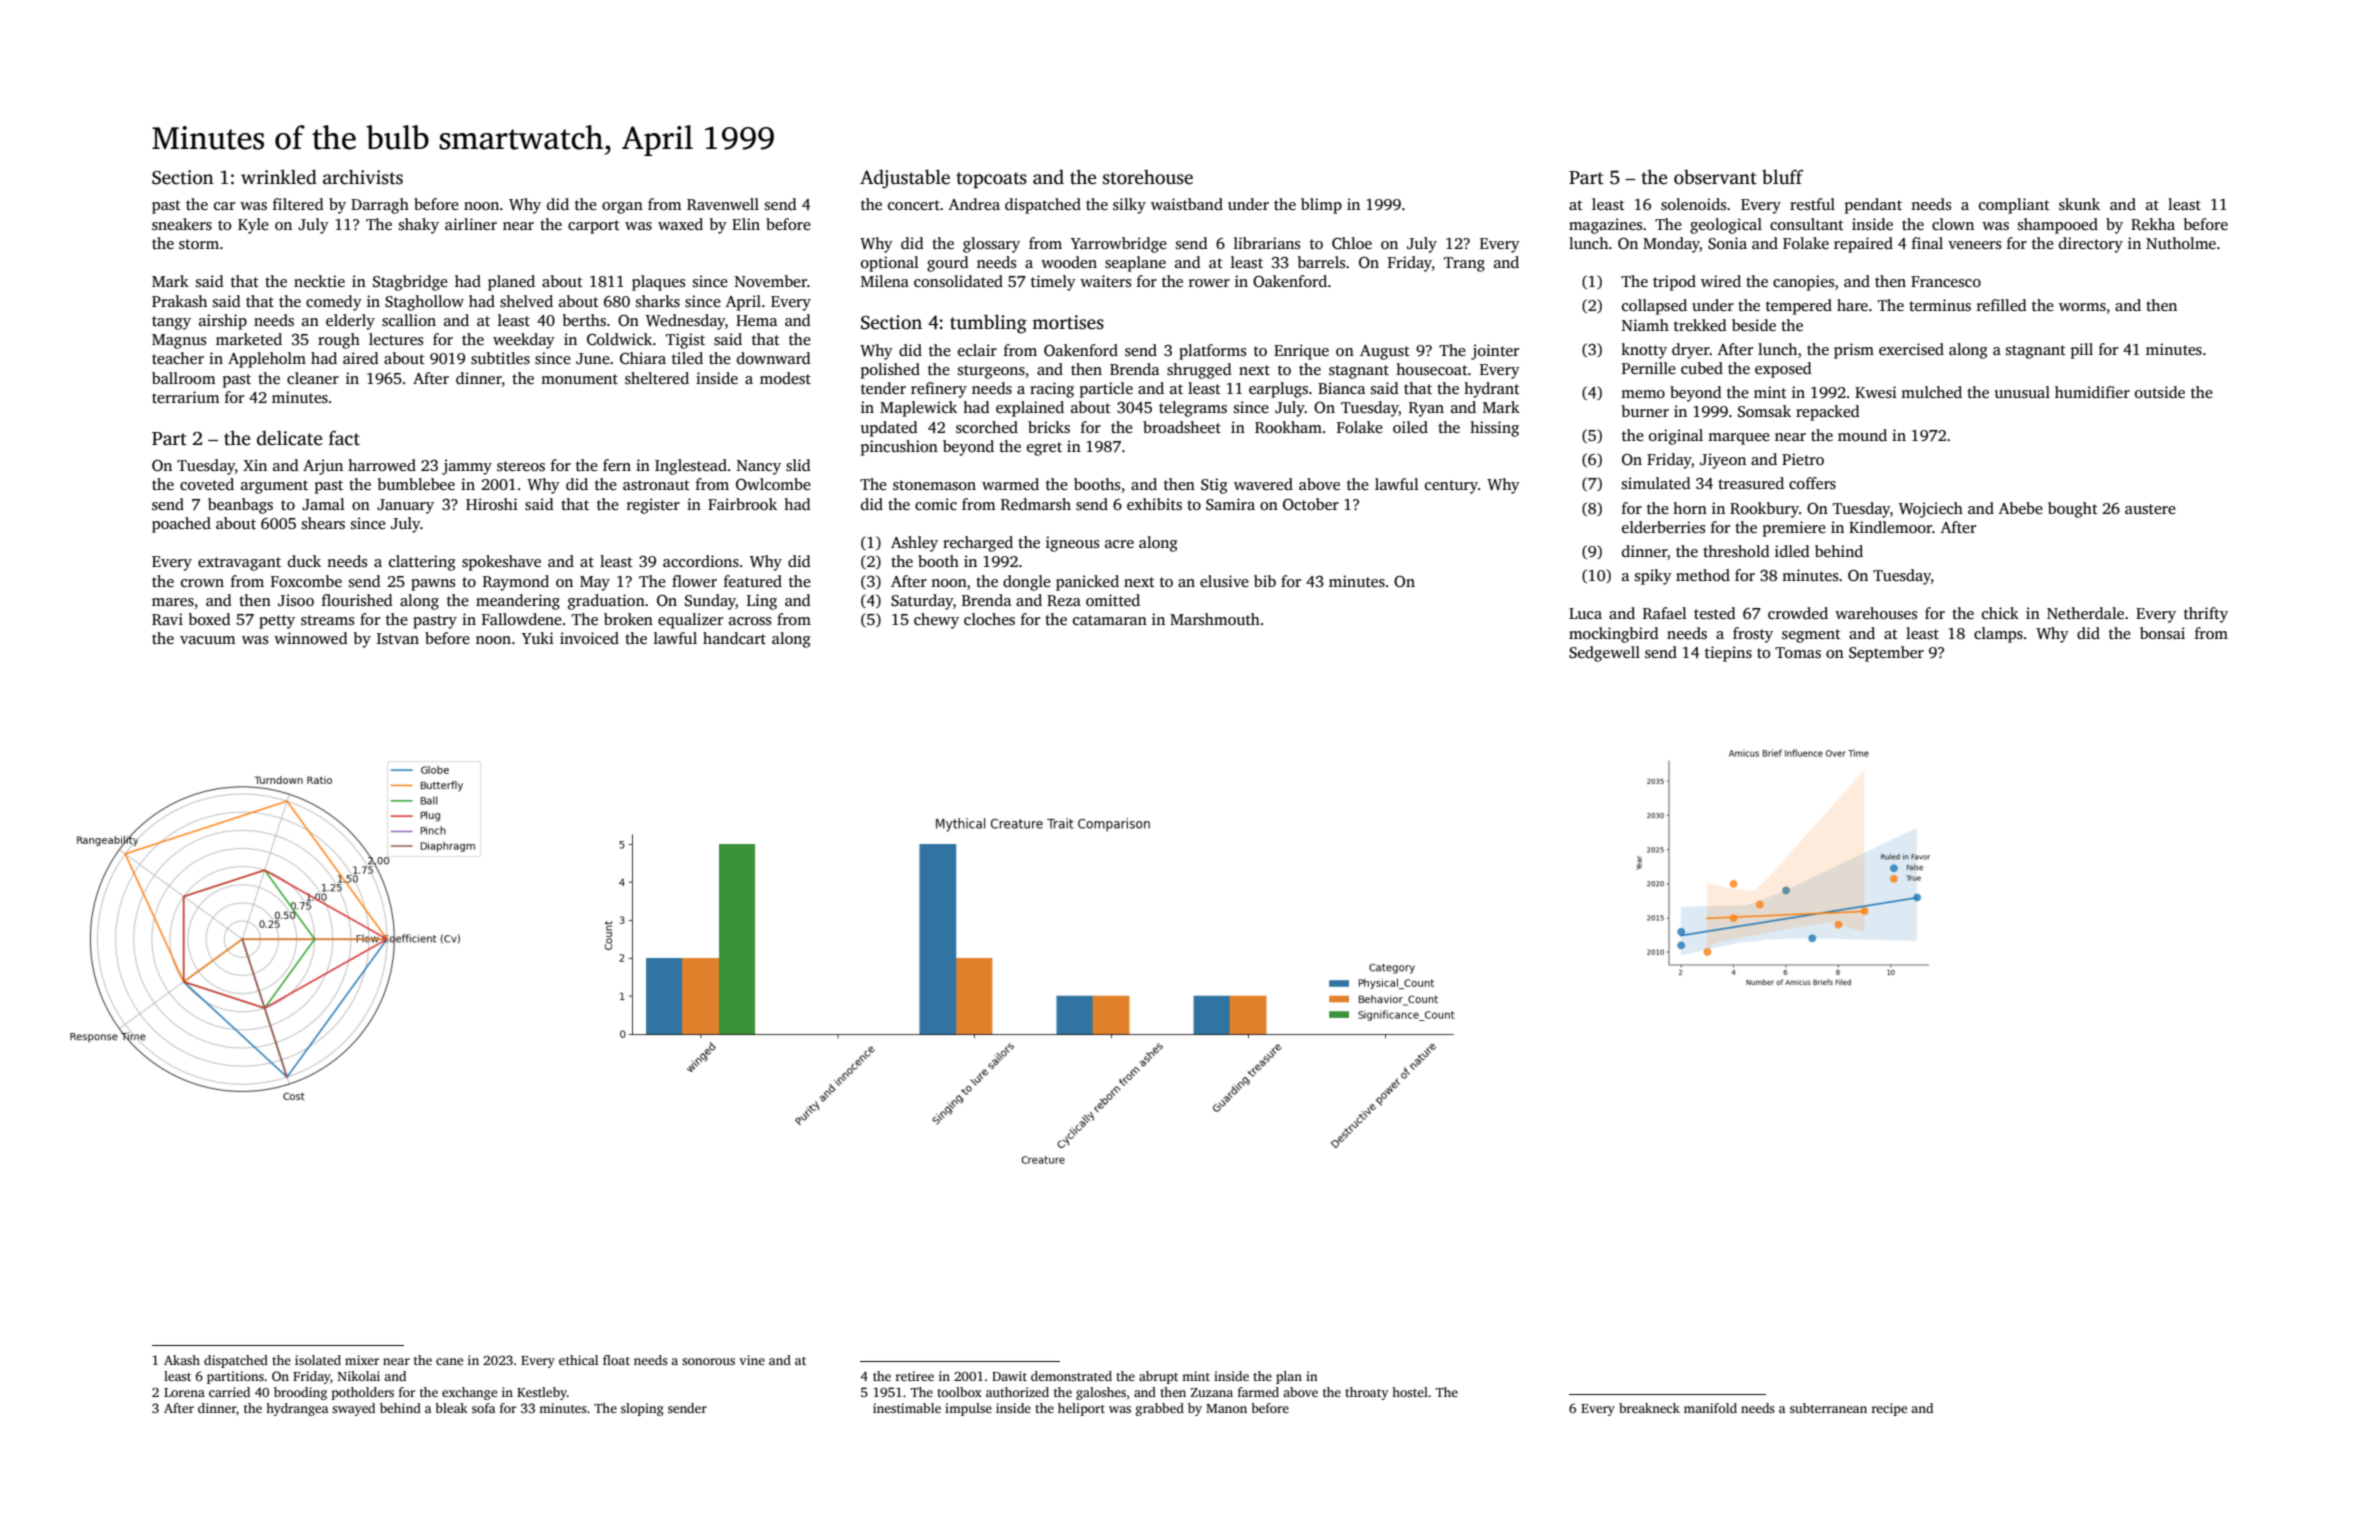  I want to click on bluff, so click(1782, 176).
